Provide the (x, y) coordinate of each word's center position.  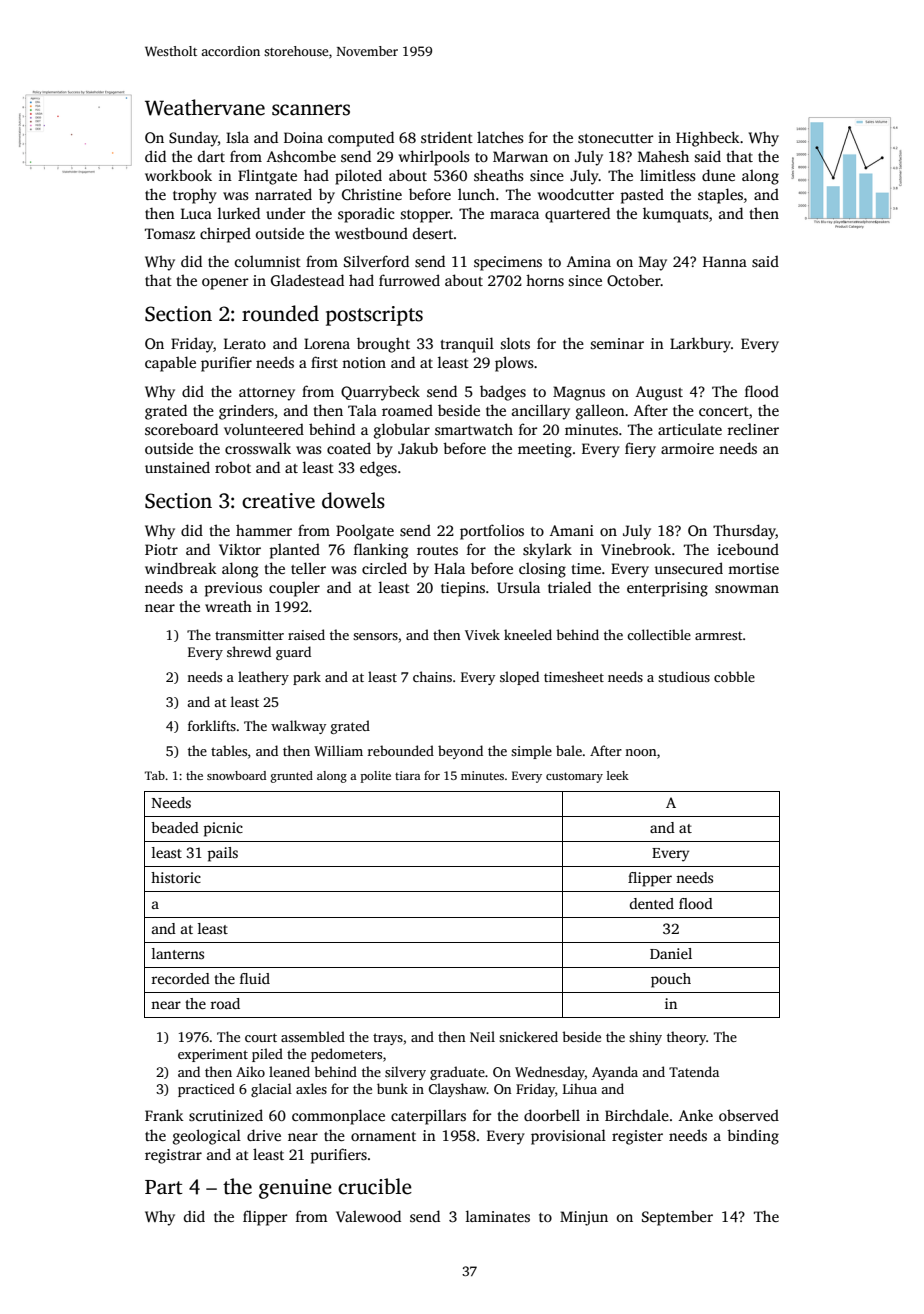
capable (170, 364)
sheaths (499, 175)
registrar (173, 1156)
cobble (734, 676)
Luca (196, 213)
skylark (547, 551)
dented (652, 903)
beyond (460, 752)
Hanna (725, 261)
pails (222, 854)
